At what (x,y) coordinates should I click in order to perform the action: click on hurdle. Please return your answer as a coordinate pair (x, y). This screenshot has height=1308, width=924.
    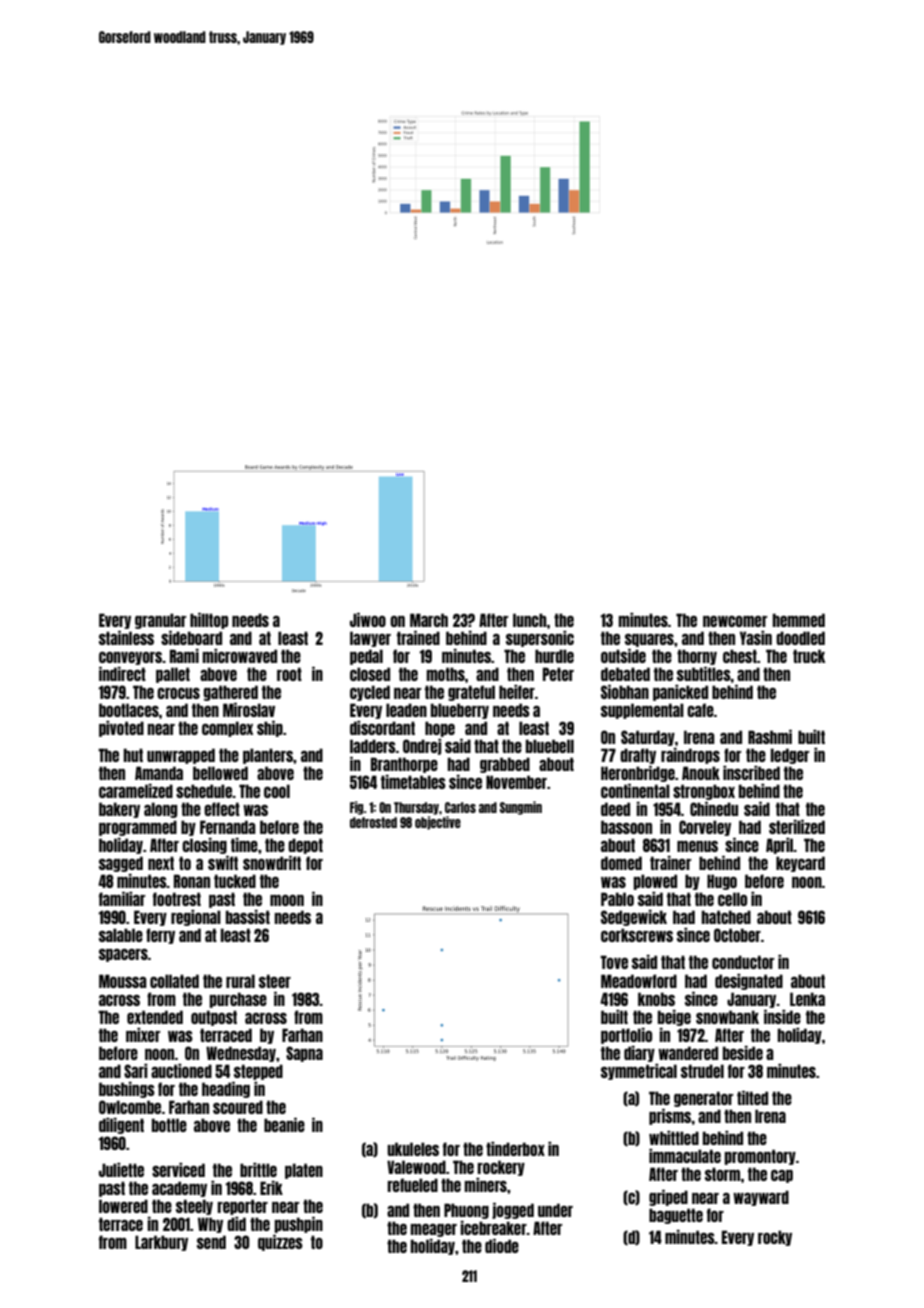
    Looking at the image, I should click on (554, 656).
